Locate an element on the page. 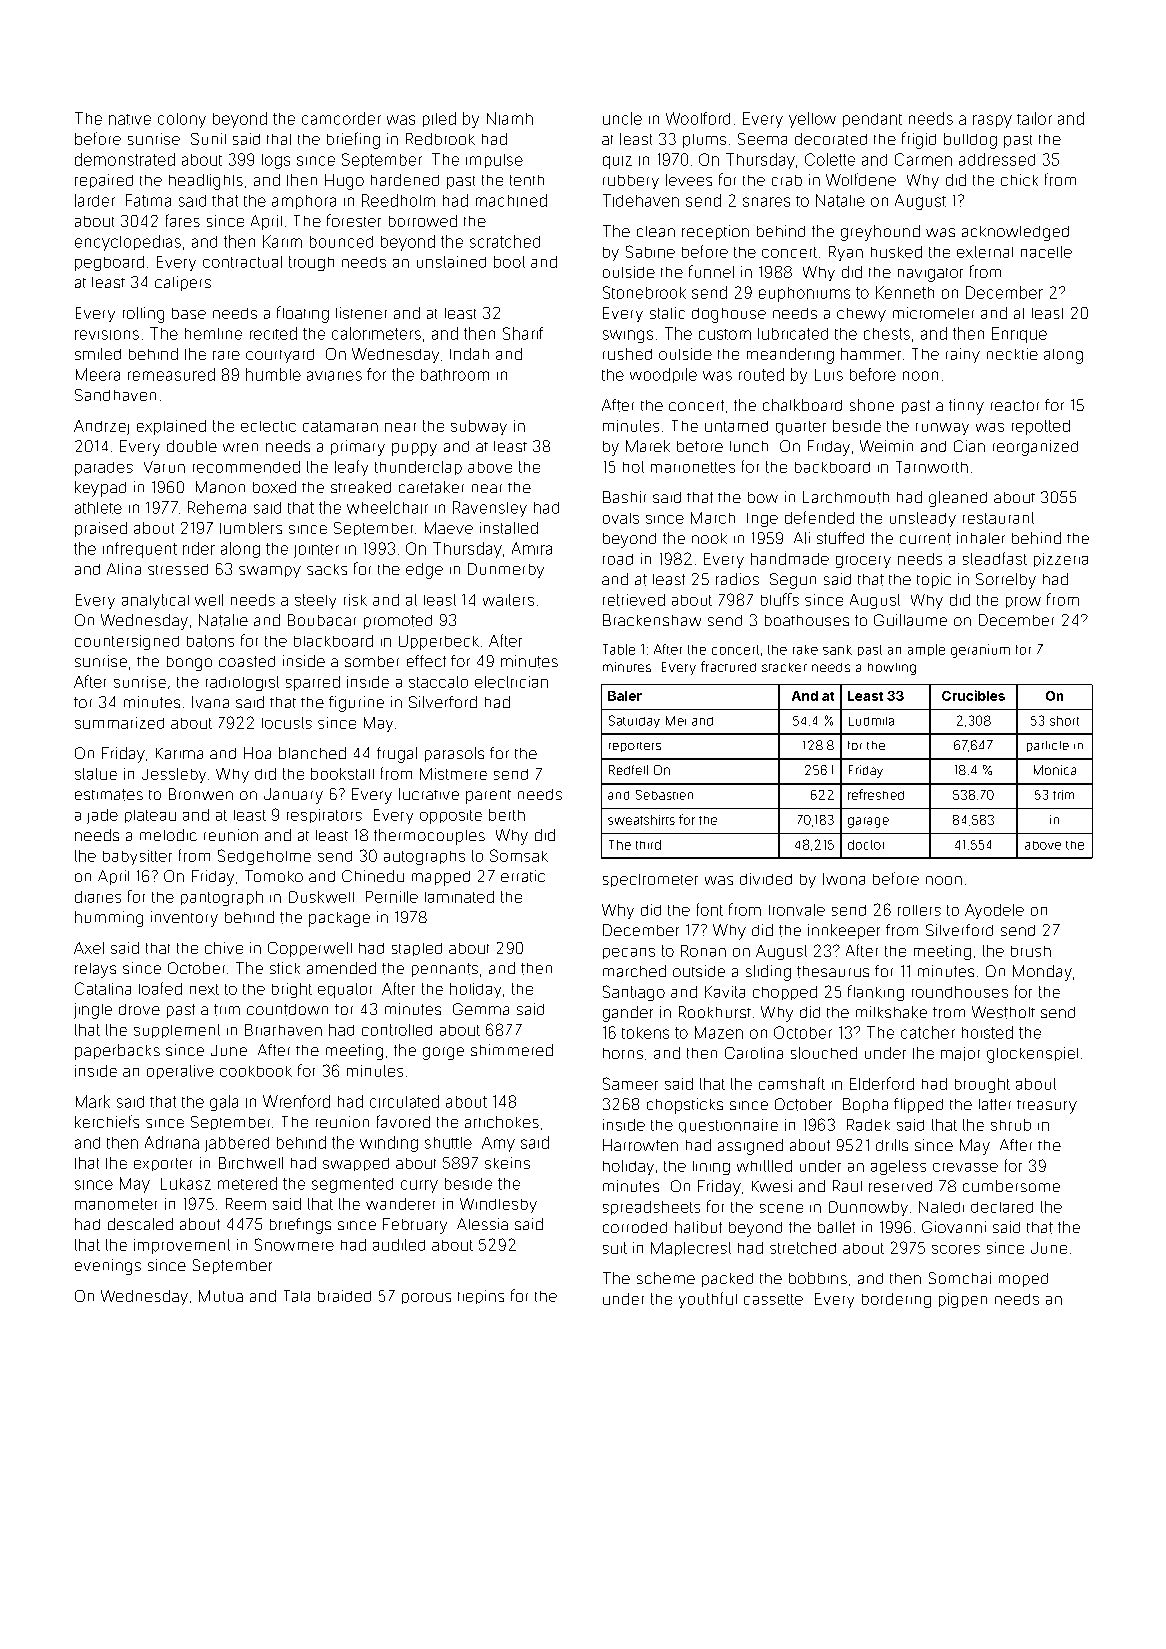 This image has width=1166, height=1649. mapped is located at coordinates (441, 878).
